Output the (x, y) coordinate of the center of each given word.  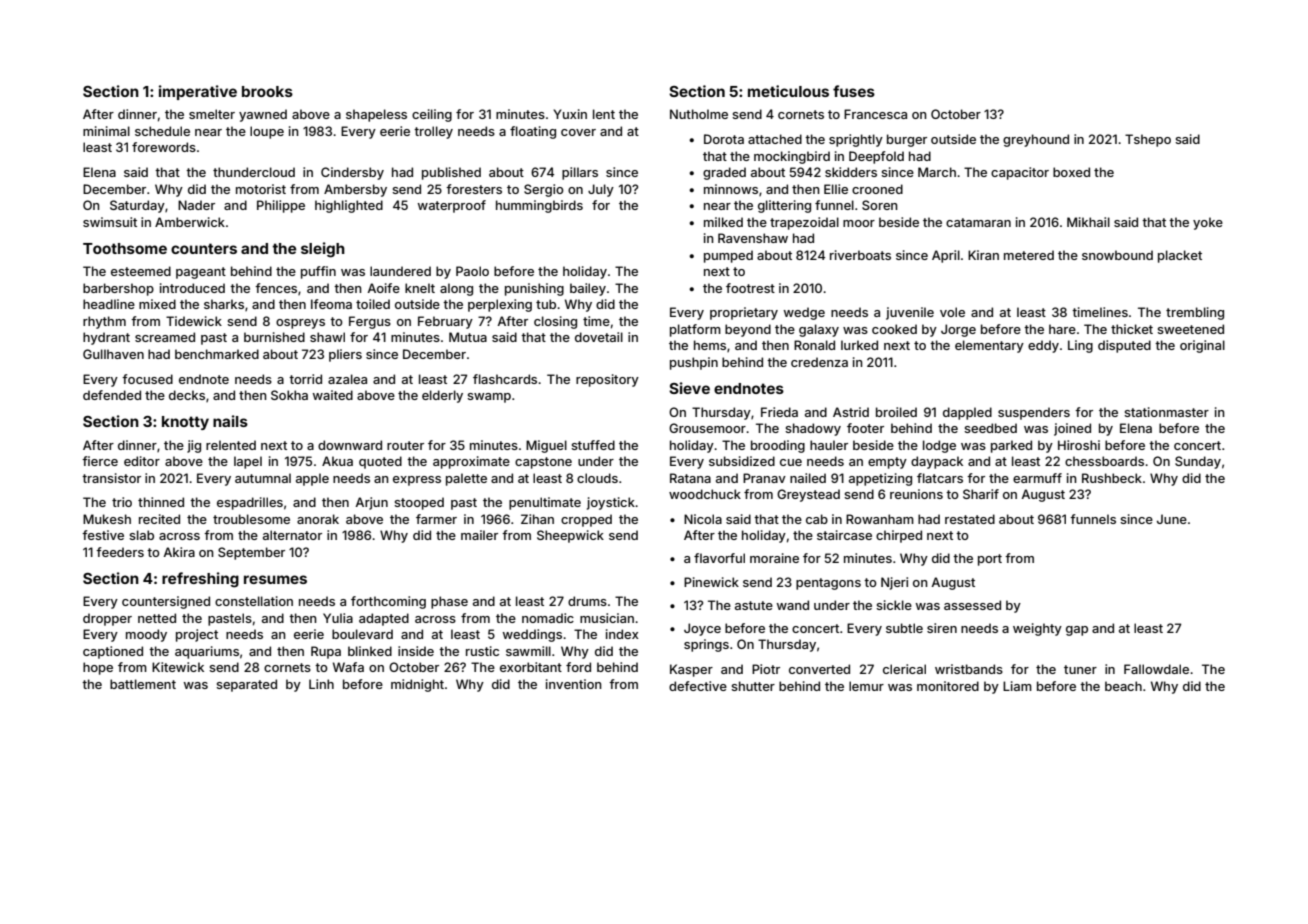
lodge (939, 446)
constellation (254, 601)
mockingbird (792, 157)
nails (230, 421)
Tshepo (1148, 140)
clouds (597, 478)
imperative (198, 92)
